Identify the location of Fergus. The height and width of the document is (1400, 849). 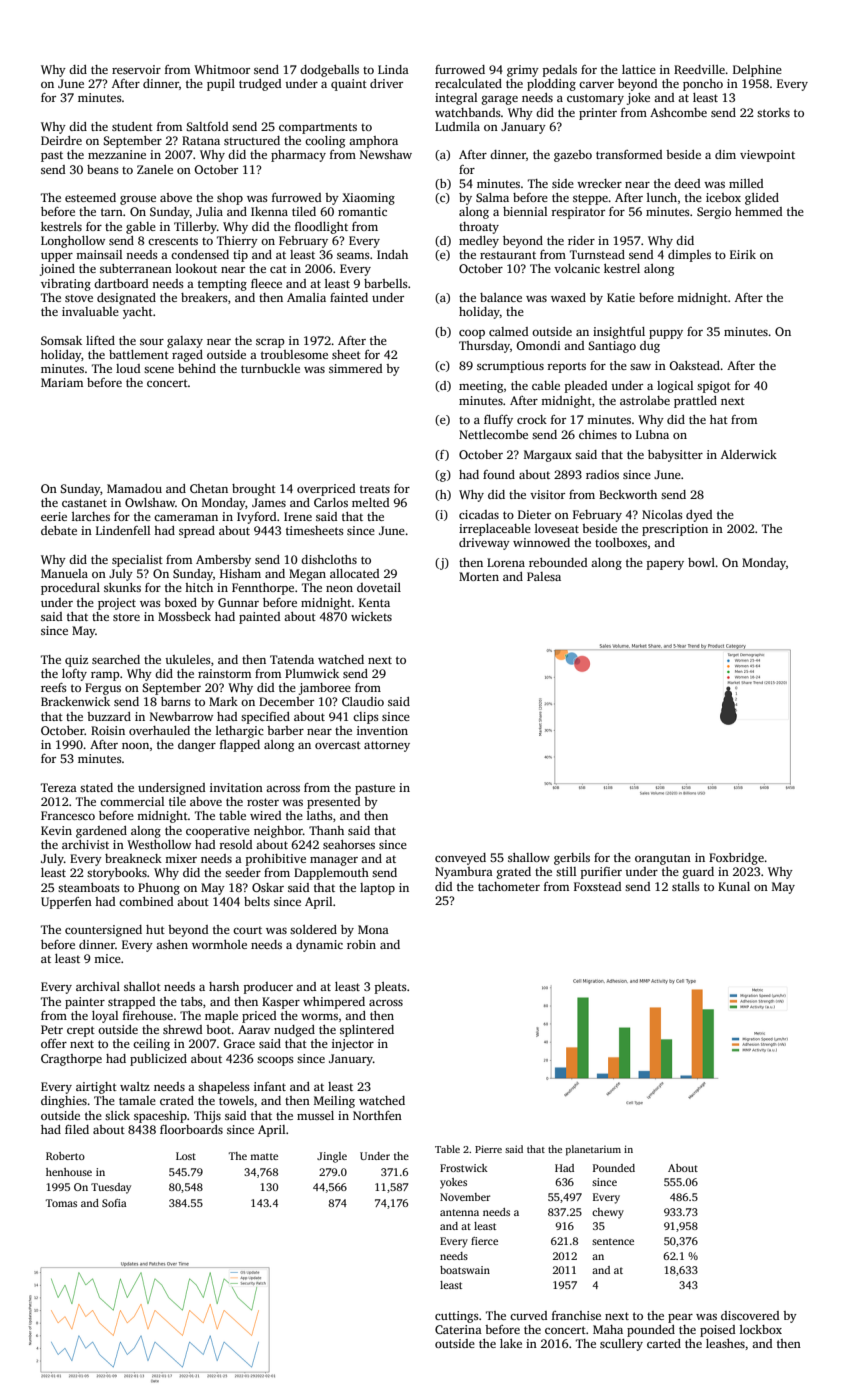
(103, 689).
